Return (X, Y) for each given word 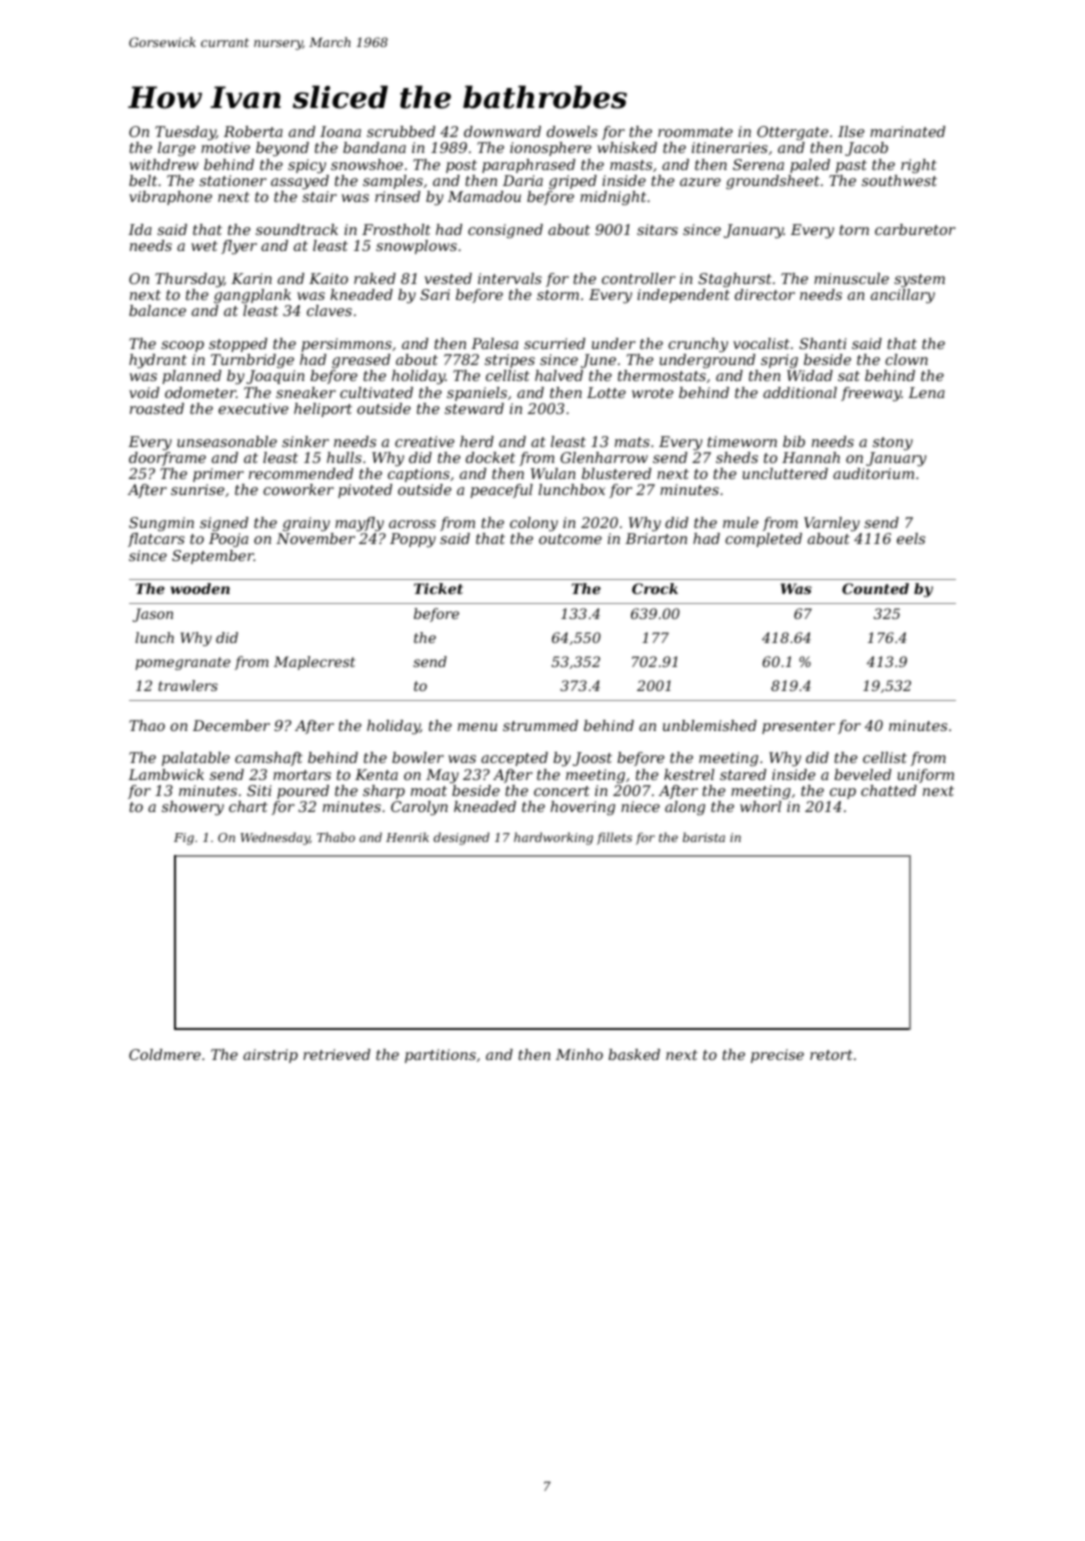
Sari (435, 294)
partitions (440, 1056)
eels (911, 538)
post (461, 166)
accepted (514, 759)
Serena (758, 164)
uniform (926, 776)
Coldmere (165, 1054)
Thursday (189, 280)
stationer (233, 180)
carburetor (915, 229)
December (231, 725)
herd (477, 441)
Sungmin (161, 524)
